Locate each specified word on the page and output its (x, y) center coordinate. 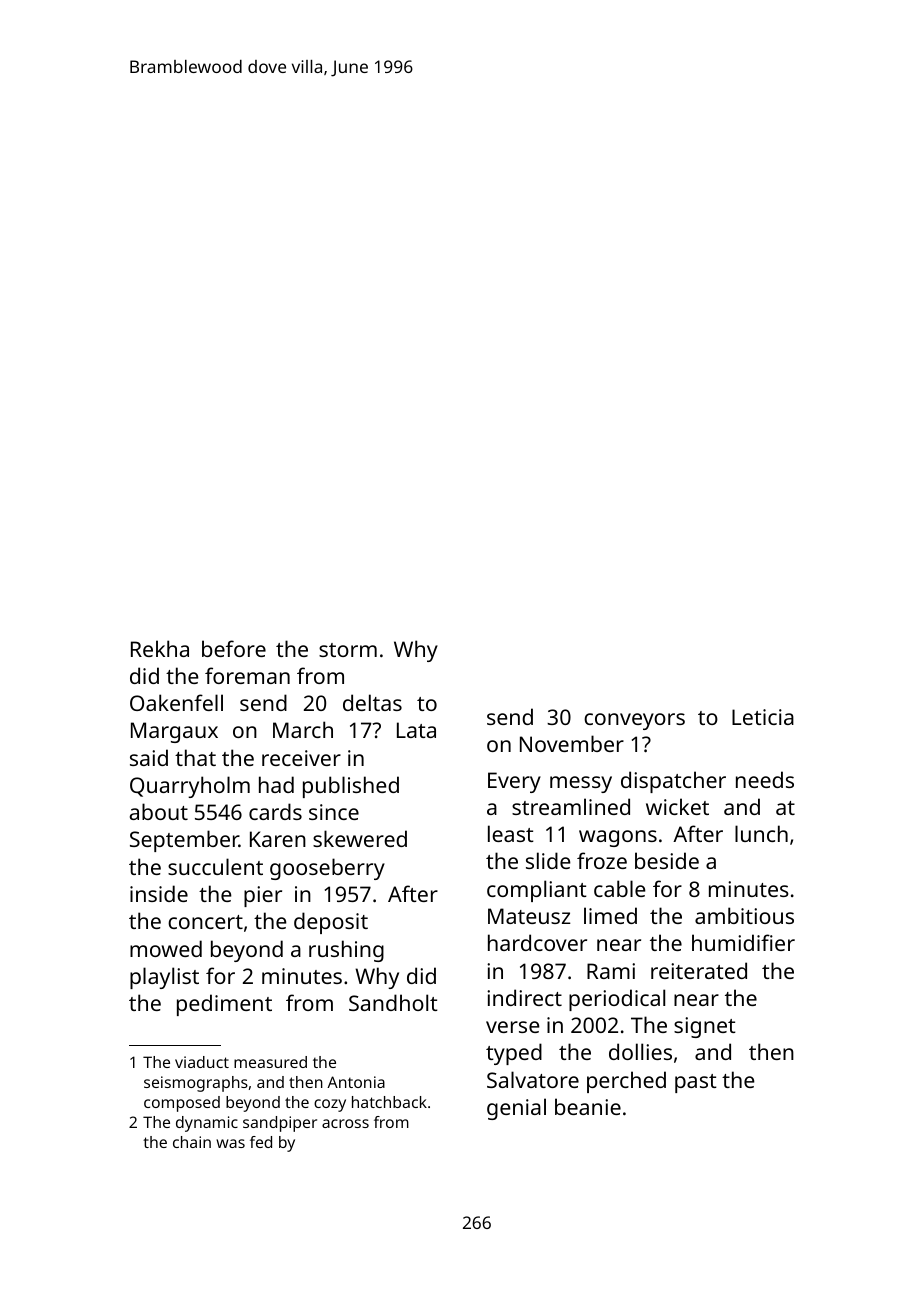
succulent (215, 866)
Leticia (763, 717)
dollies (640, 1051)
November (572, 743)
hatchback (389, 1102)
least (511, 833)
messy (581, 784)
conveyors (634, 721)
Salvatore (533, 1079)
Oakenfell (176, 702)
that (195, 757)
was (230, 1143)
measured (270, 1062)
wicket (677, 806)
